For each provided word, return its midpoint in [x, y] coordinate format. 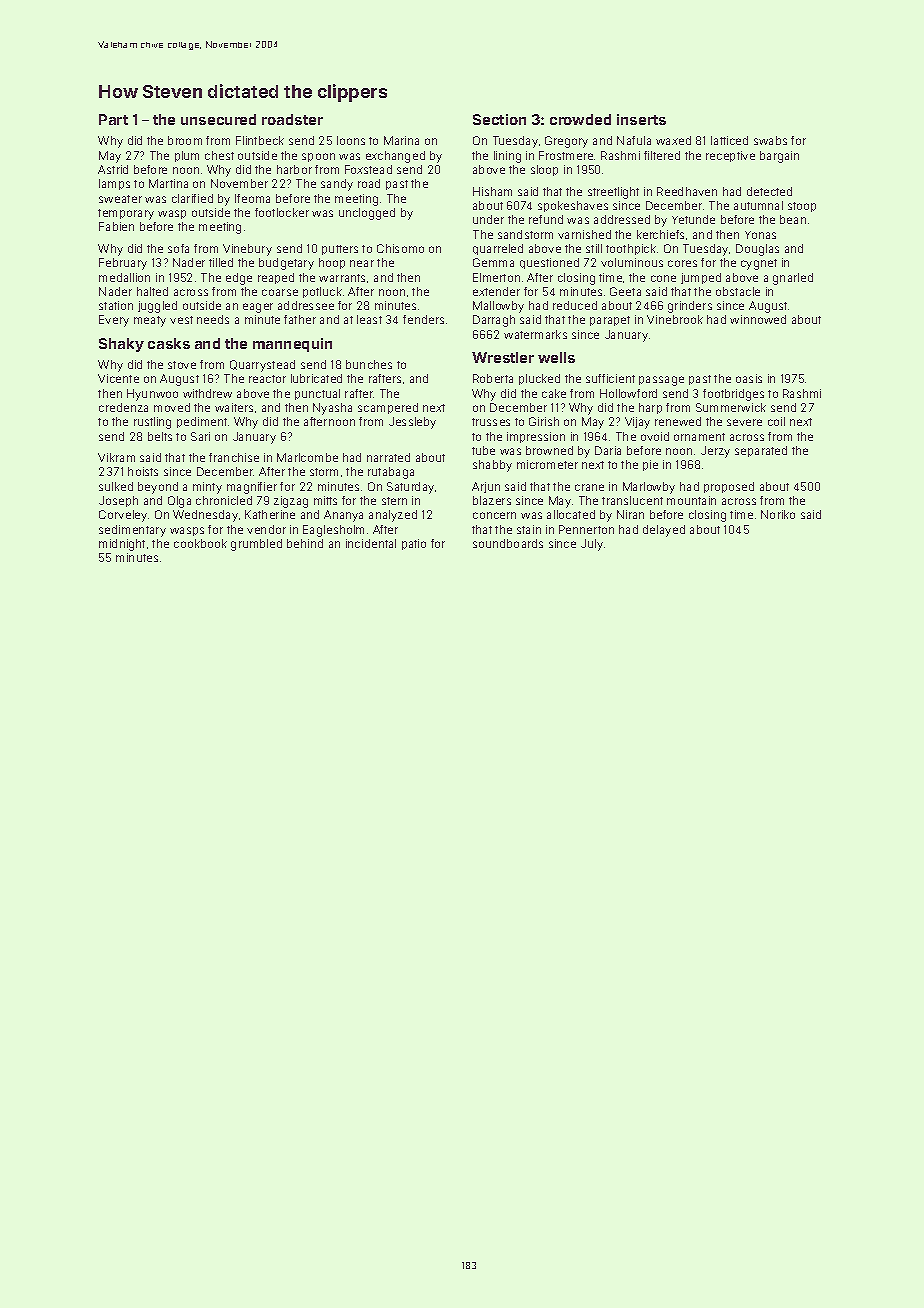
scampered [388, 408]
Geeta [625, 291]
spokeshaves [573, 206]
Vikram [116, 457]
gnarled [793, 279]
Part [113, 119]
